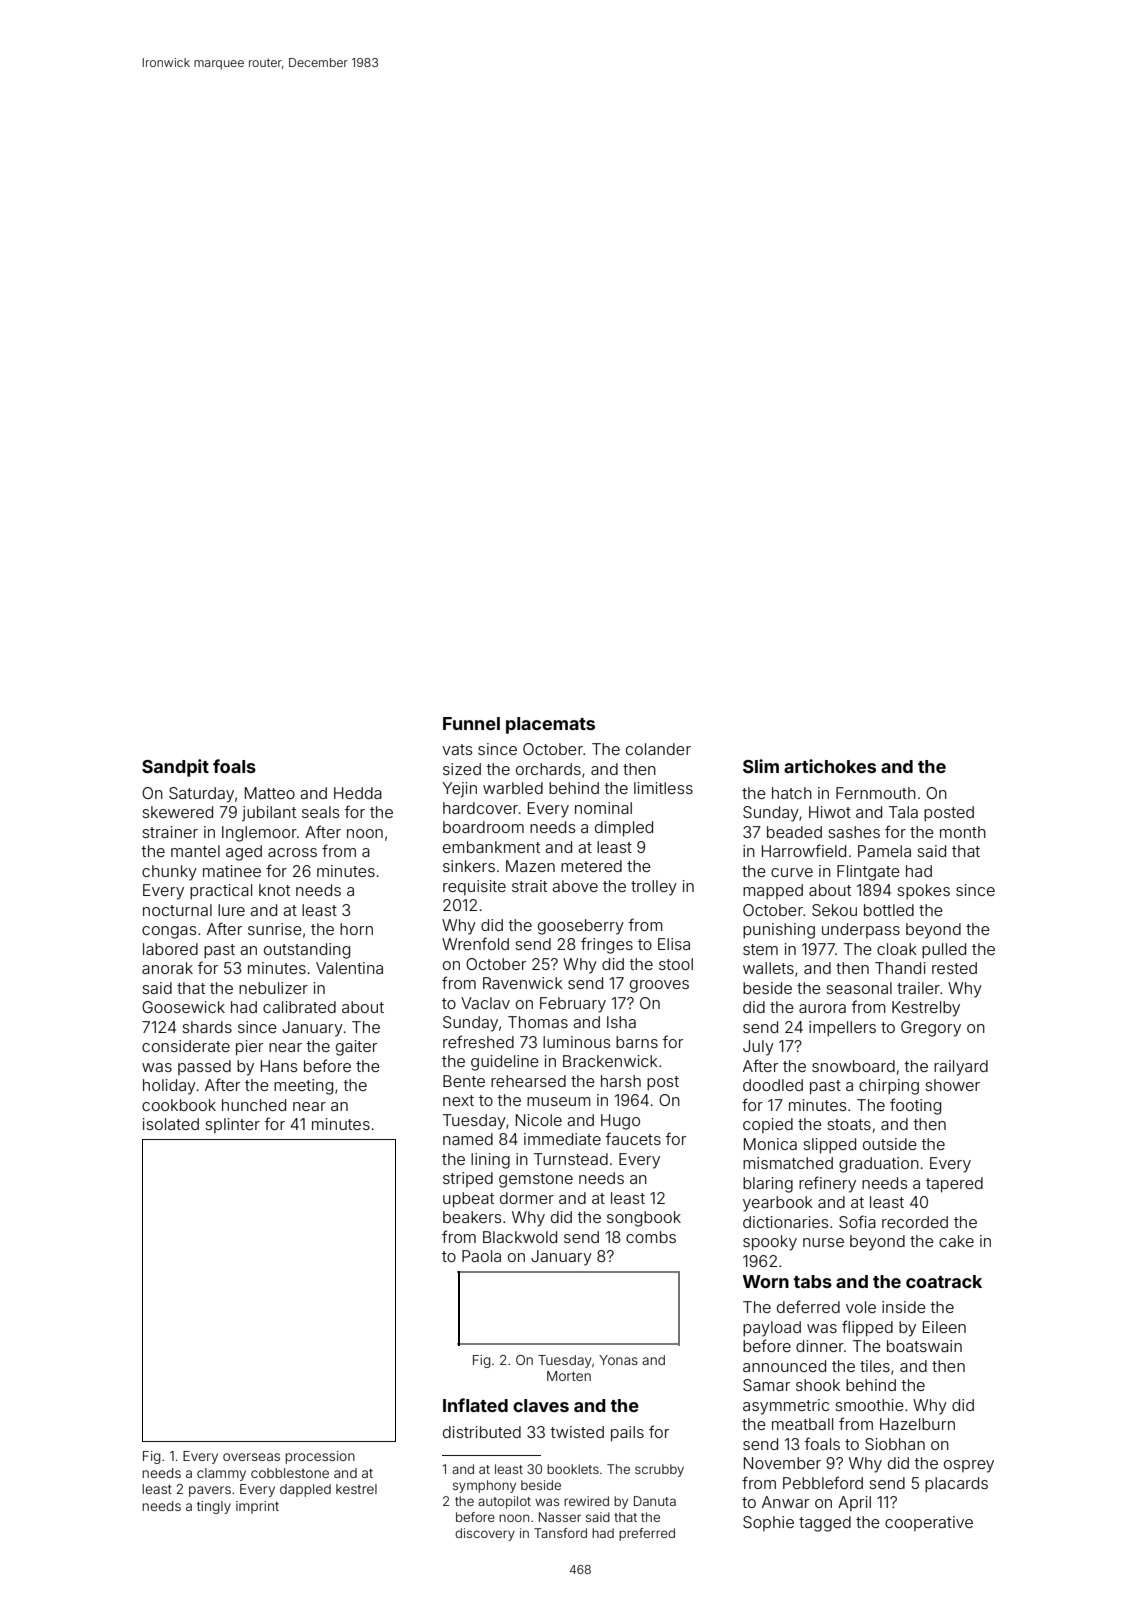  I want to click on mismatched, so click(788, 1163).
